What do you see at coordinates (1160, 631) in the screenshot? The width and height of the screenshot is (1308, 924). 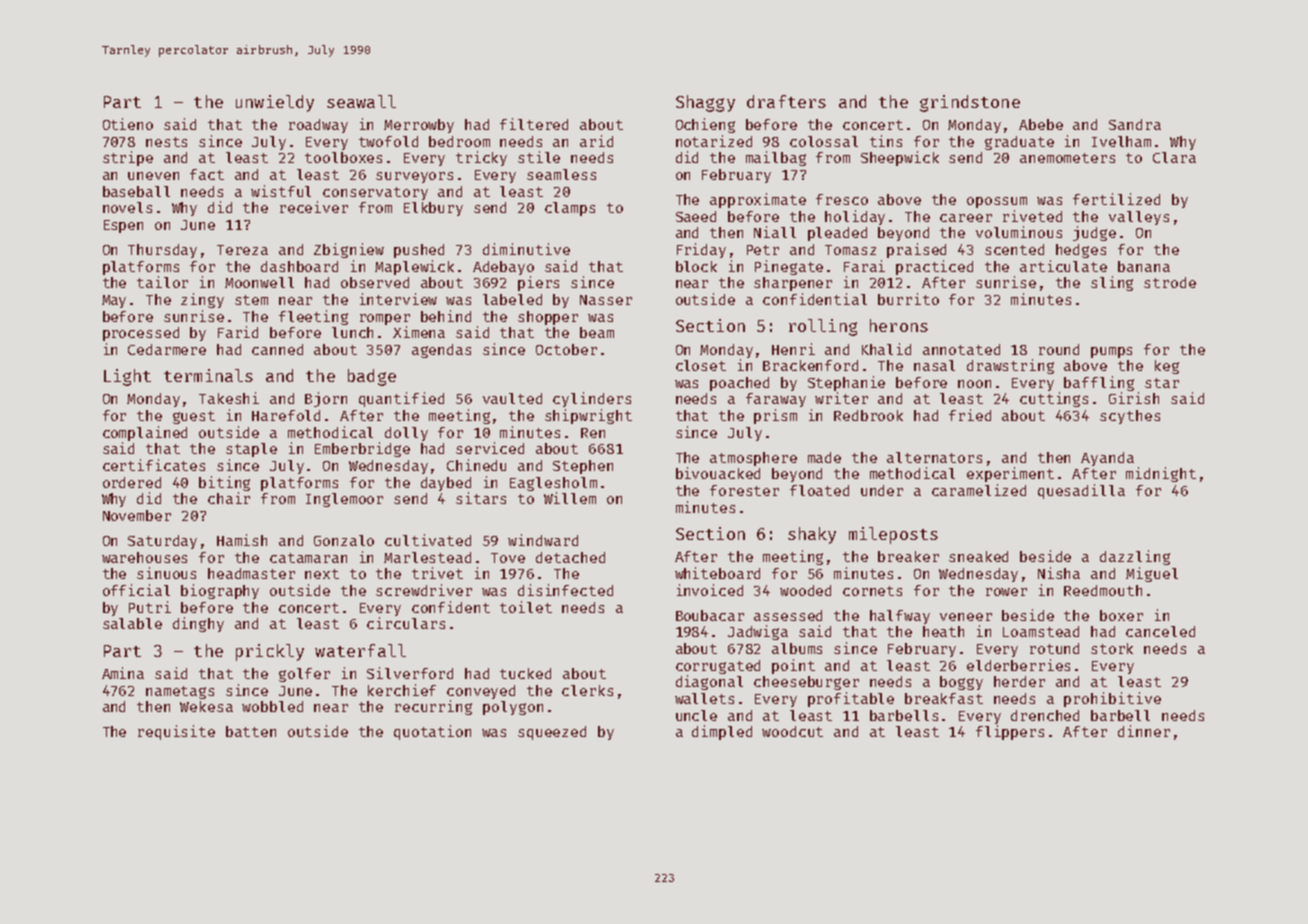 I see `canceled` at bounding box center [1160, 631].
